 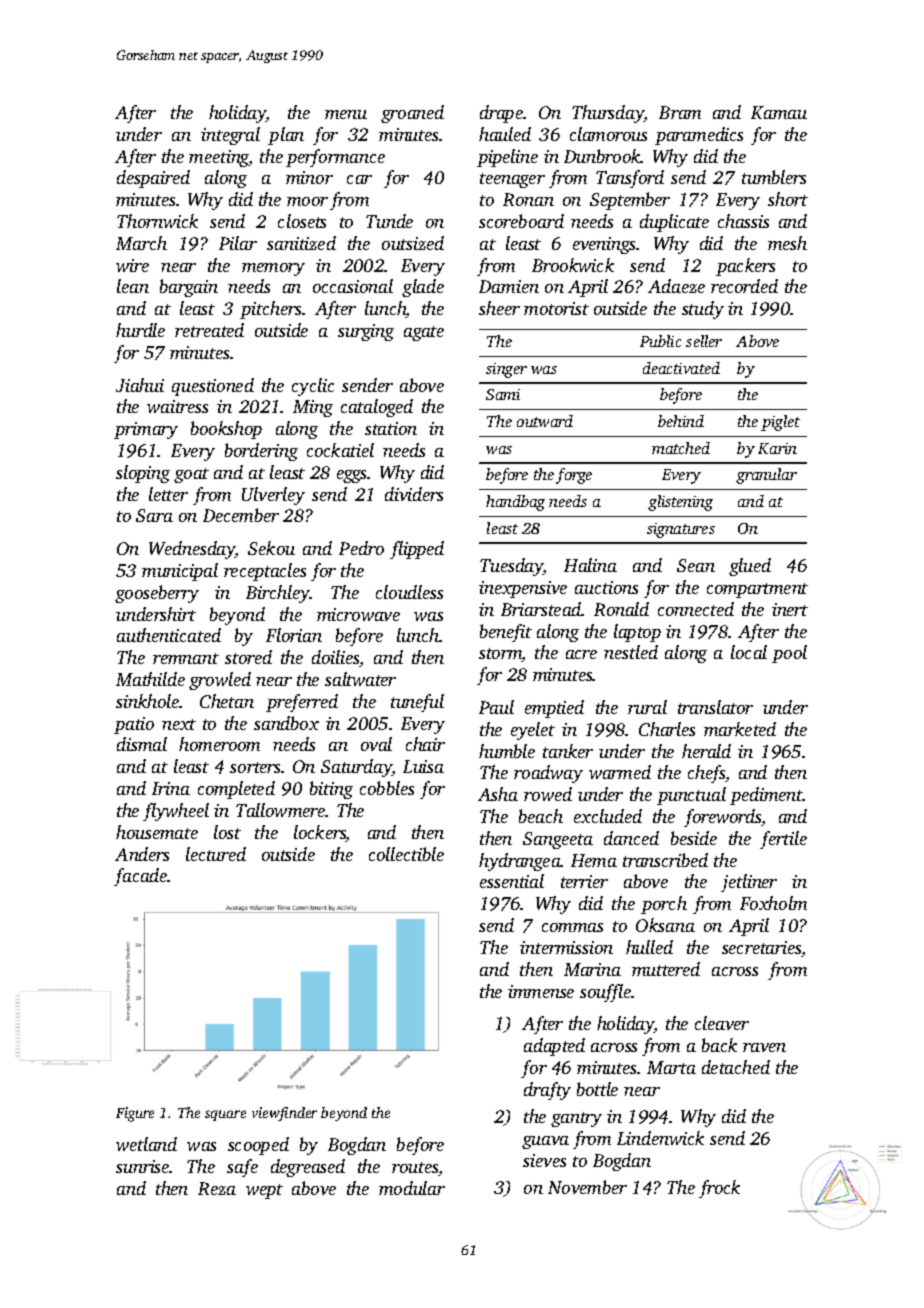 What do you see at coordinates (273, 496) in the image?
I see `Ulverley` at bounding box center [273, 496].
